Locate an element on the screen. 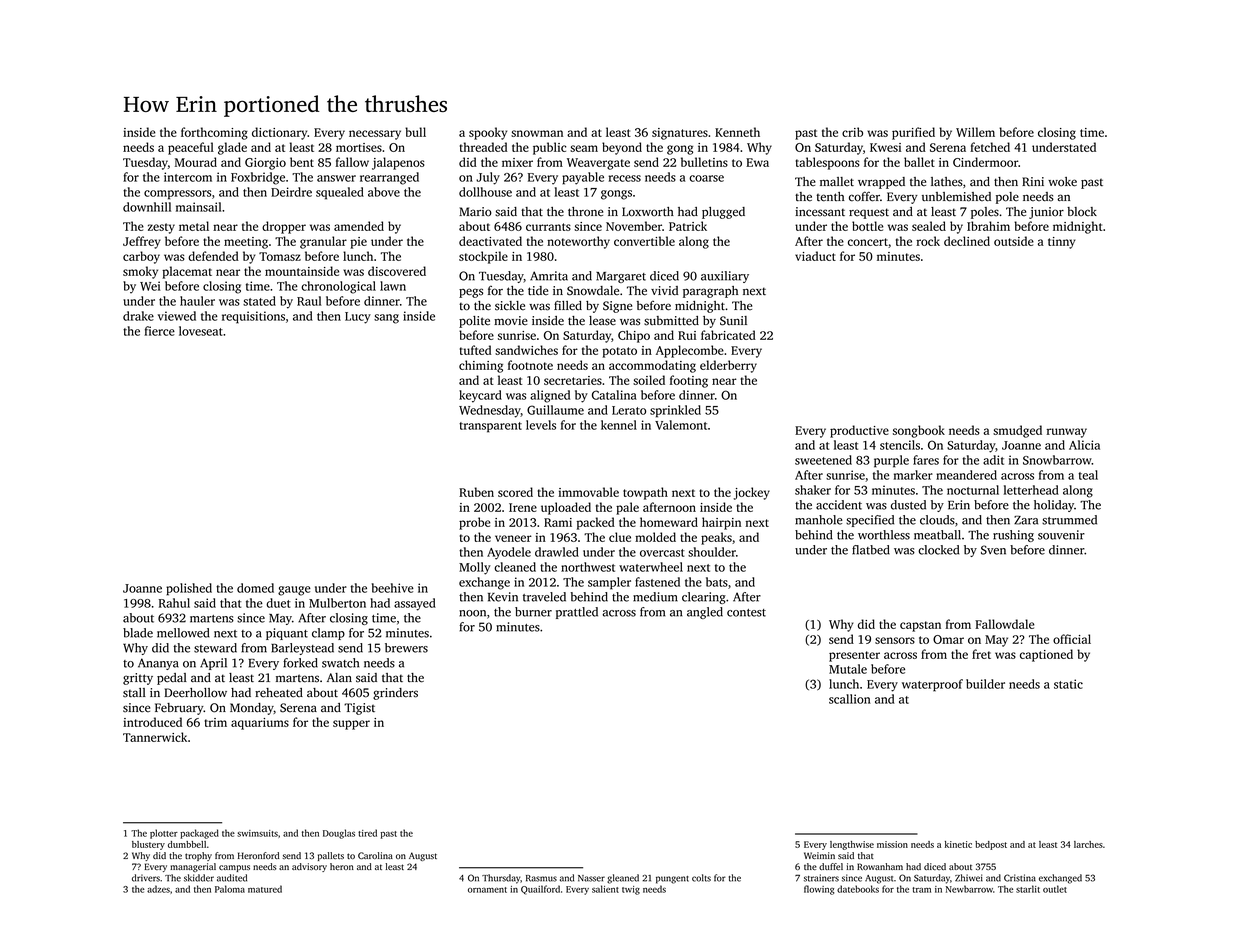 This screenshot has width=1233, height=952. dropper is located at coordinates (284, 227).
